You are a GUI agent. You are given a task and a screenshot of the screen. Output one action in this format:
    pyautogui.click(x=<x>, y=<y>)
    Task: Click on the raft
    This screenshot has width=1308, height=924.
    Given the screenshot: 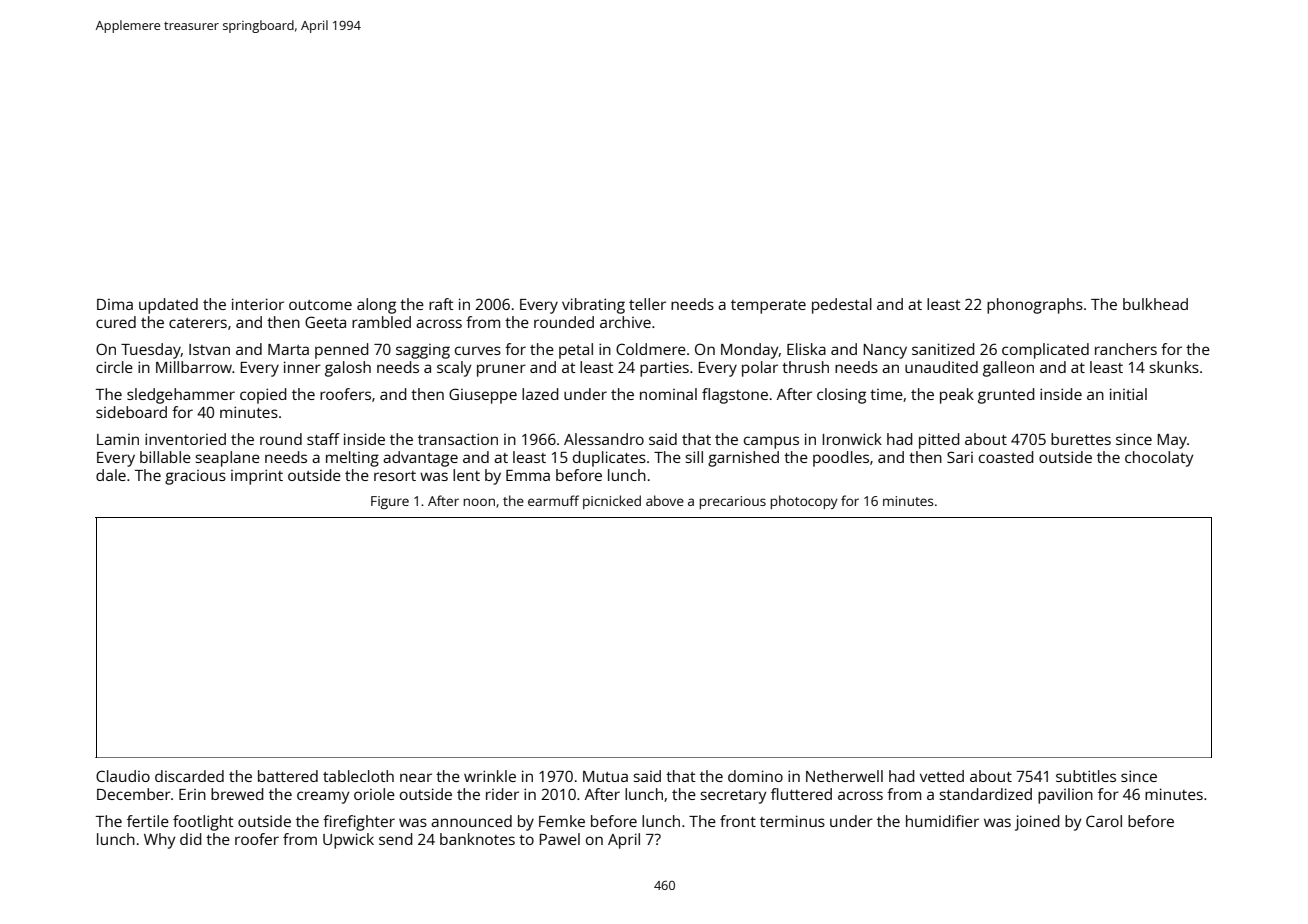 What is the action you would take?
    pyautogui.click(x=441, y=304)
